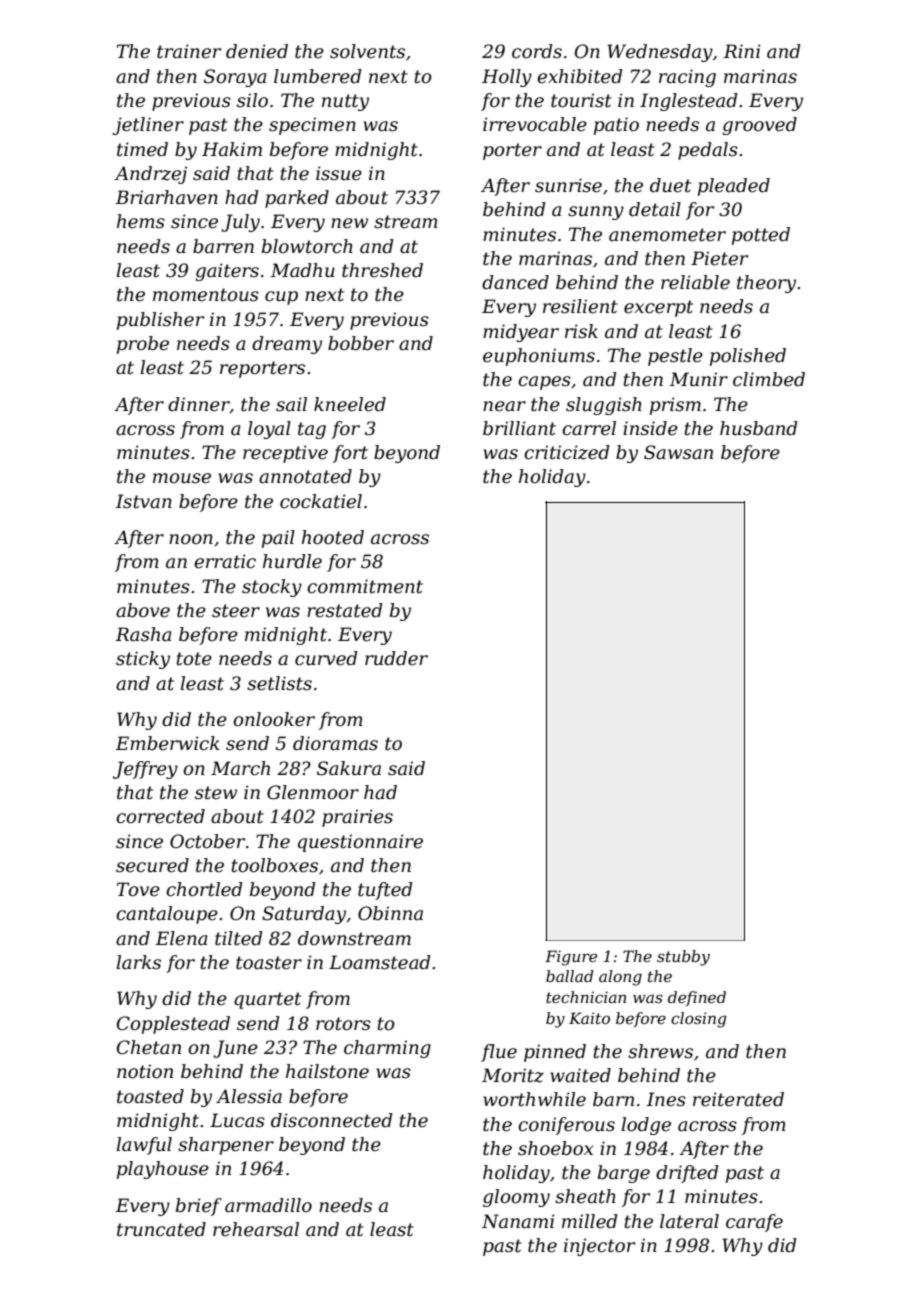  What do you see at coordinates (143, 345) in the image?
I see `probe` at bounding box center [143, 345].
